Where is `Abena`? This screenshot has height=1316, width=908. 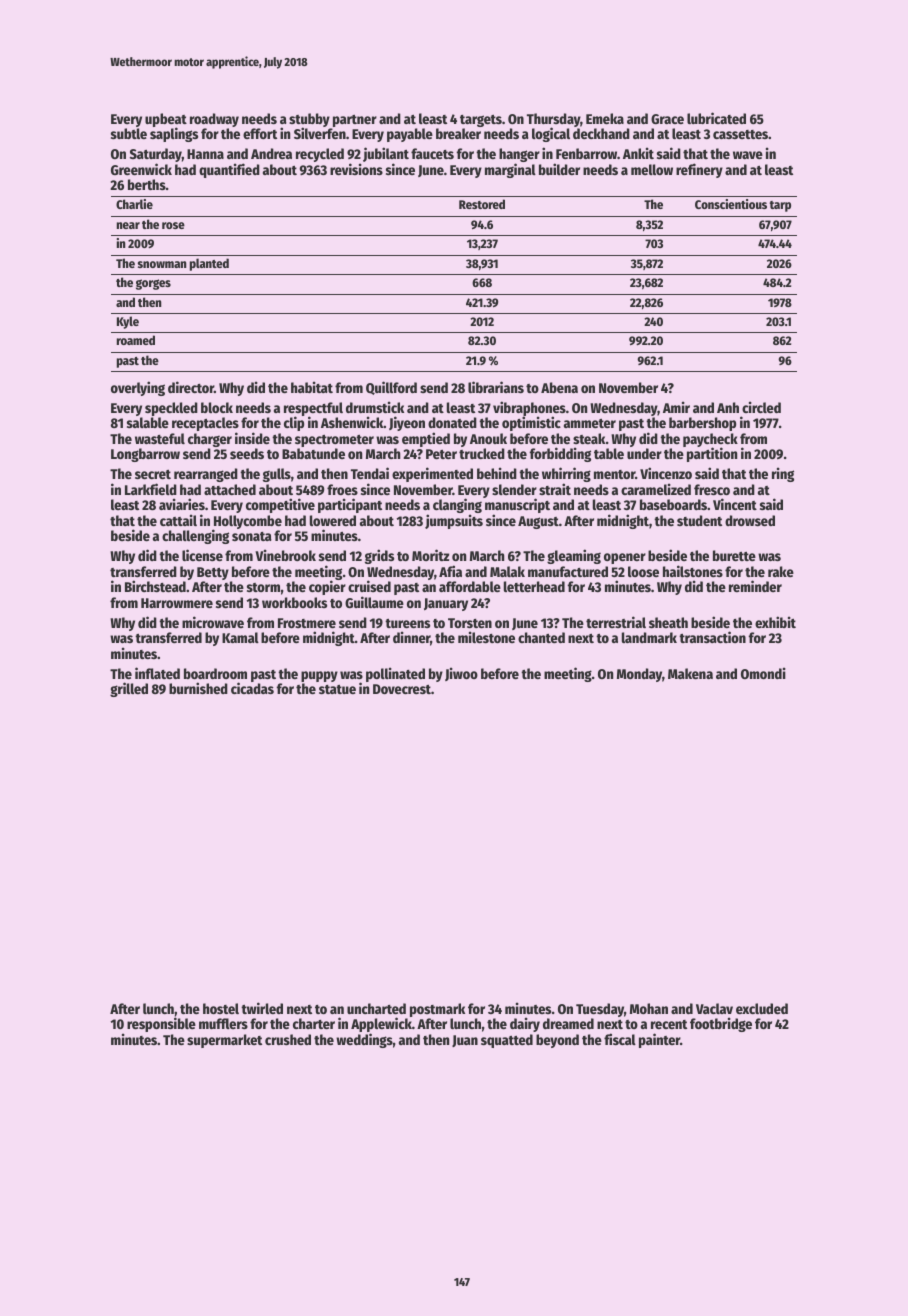 Abena is located at coordinates (559, 387).
